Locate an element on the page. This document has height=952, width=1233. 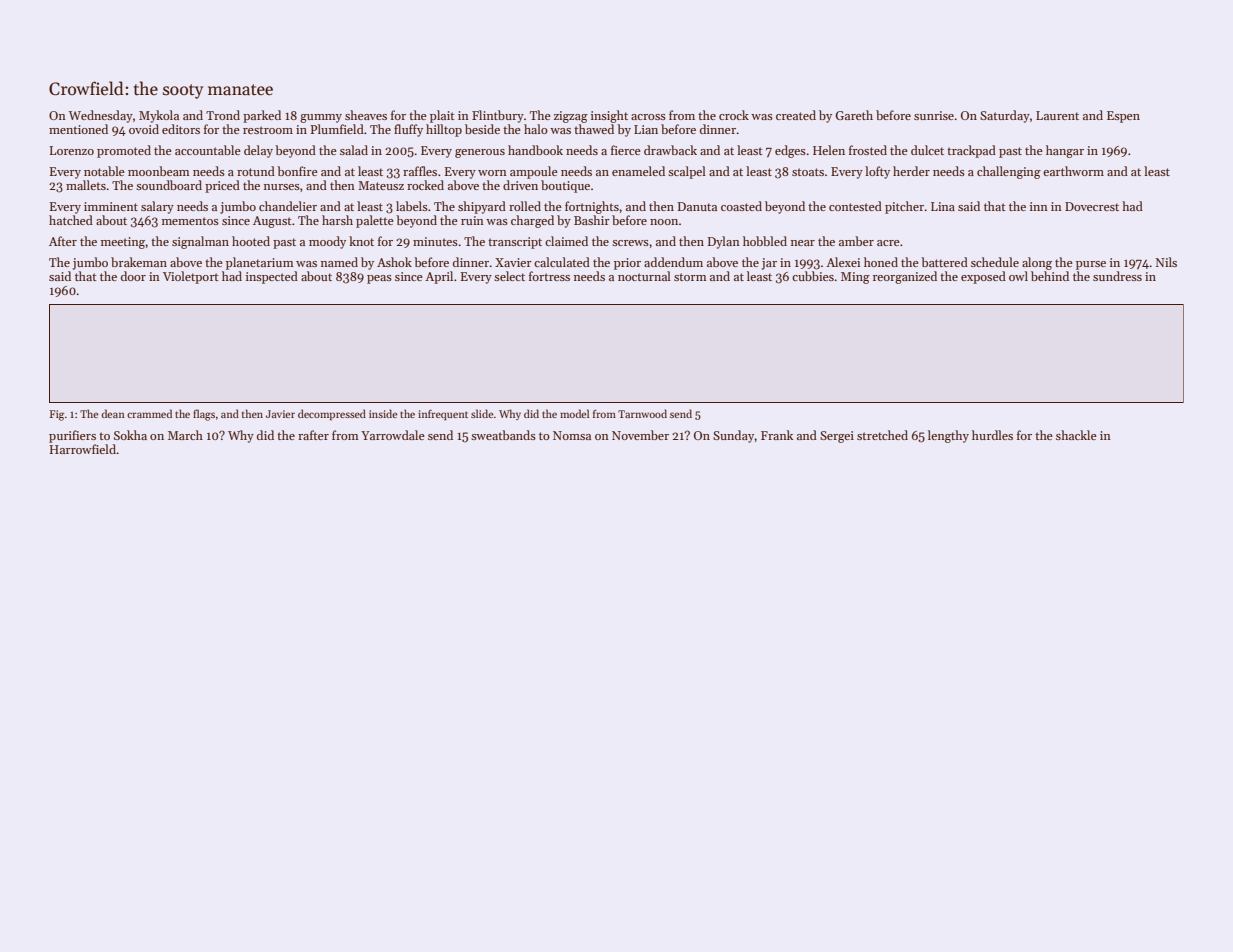
Nils is located at coordinates (1166, 262).
